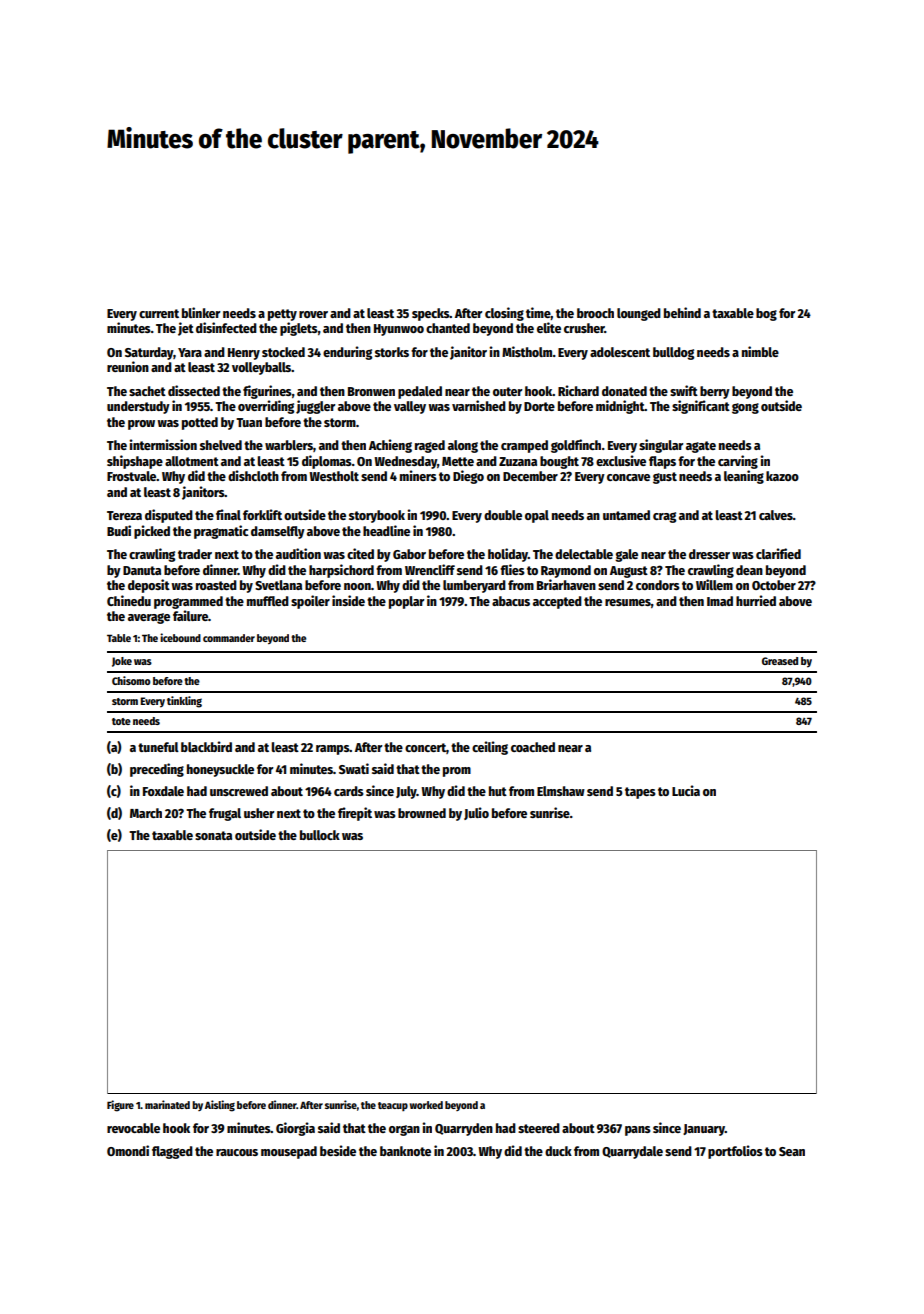  Describe the element at coordinates (225, 814) in the image. I see `frugal` at that location.
